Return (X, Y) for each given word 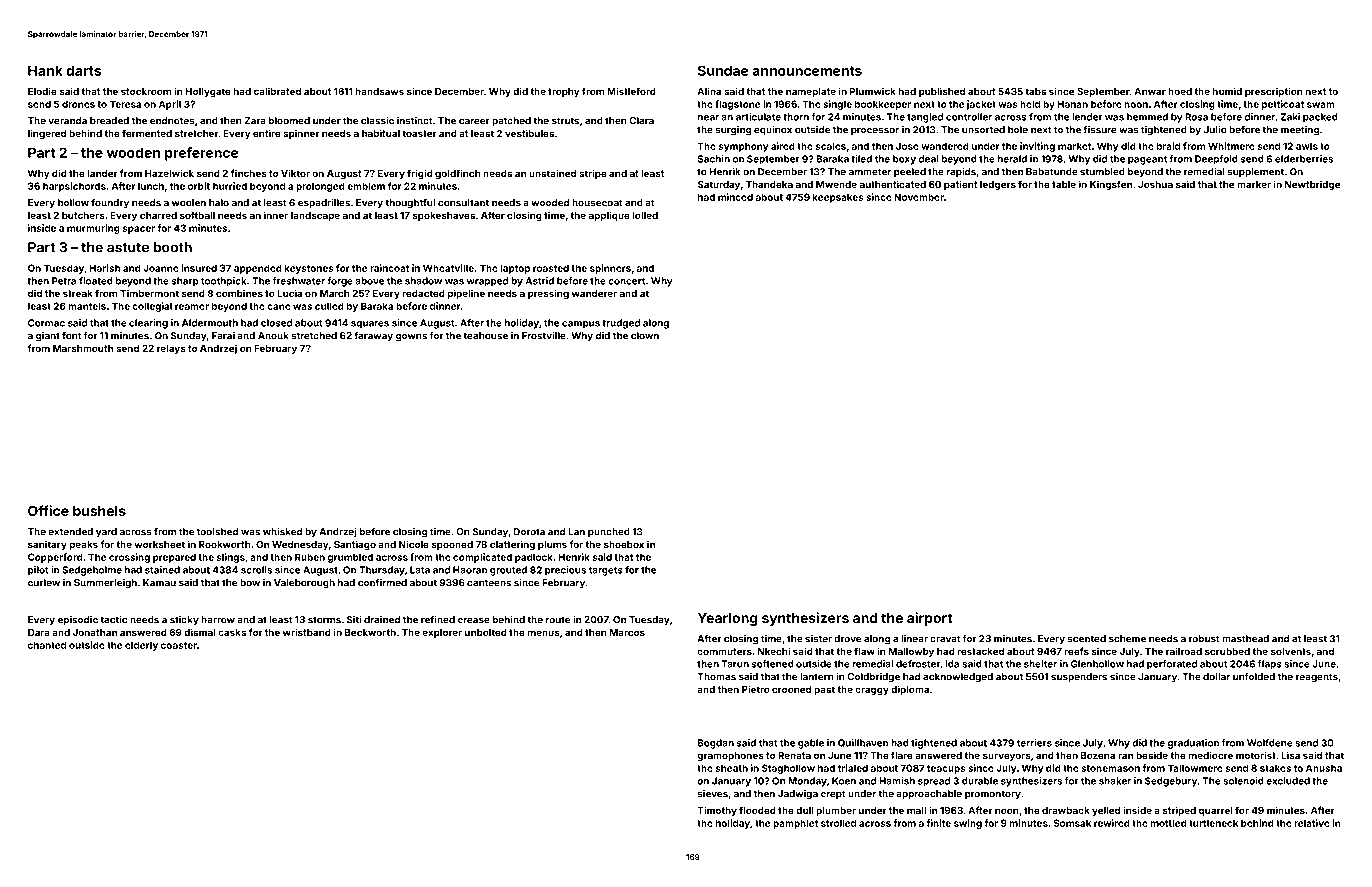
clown (645, 336)
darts (83, 70)
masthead (1245, 639)
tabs (1035, 91)
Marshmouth (83, 348)
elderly (141, 646)
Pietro (756, 689)
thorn (796, 117)
